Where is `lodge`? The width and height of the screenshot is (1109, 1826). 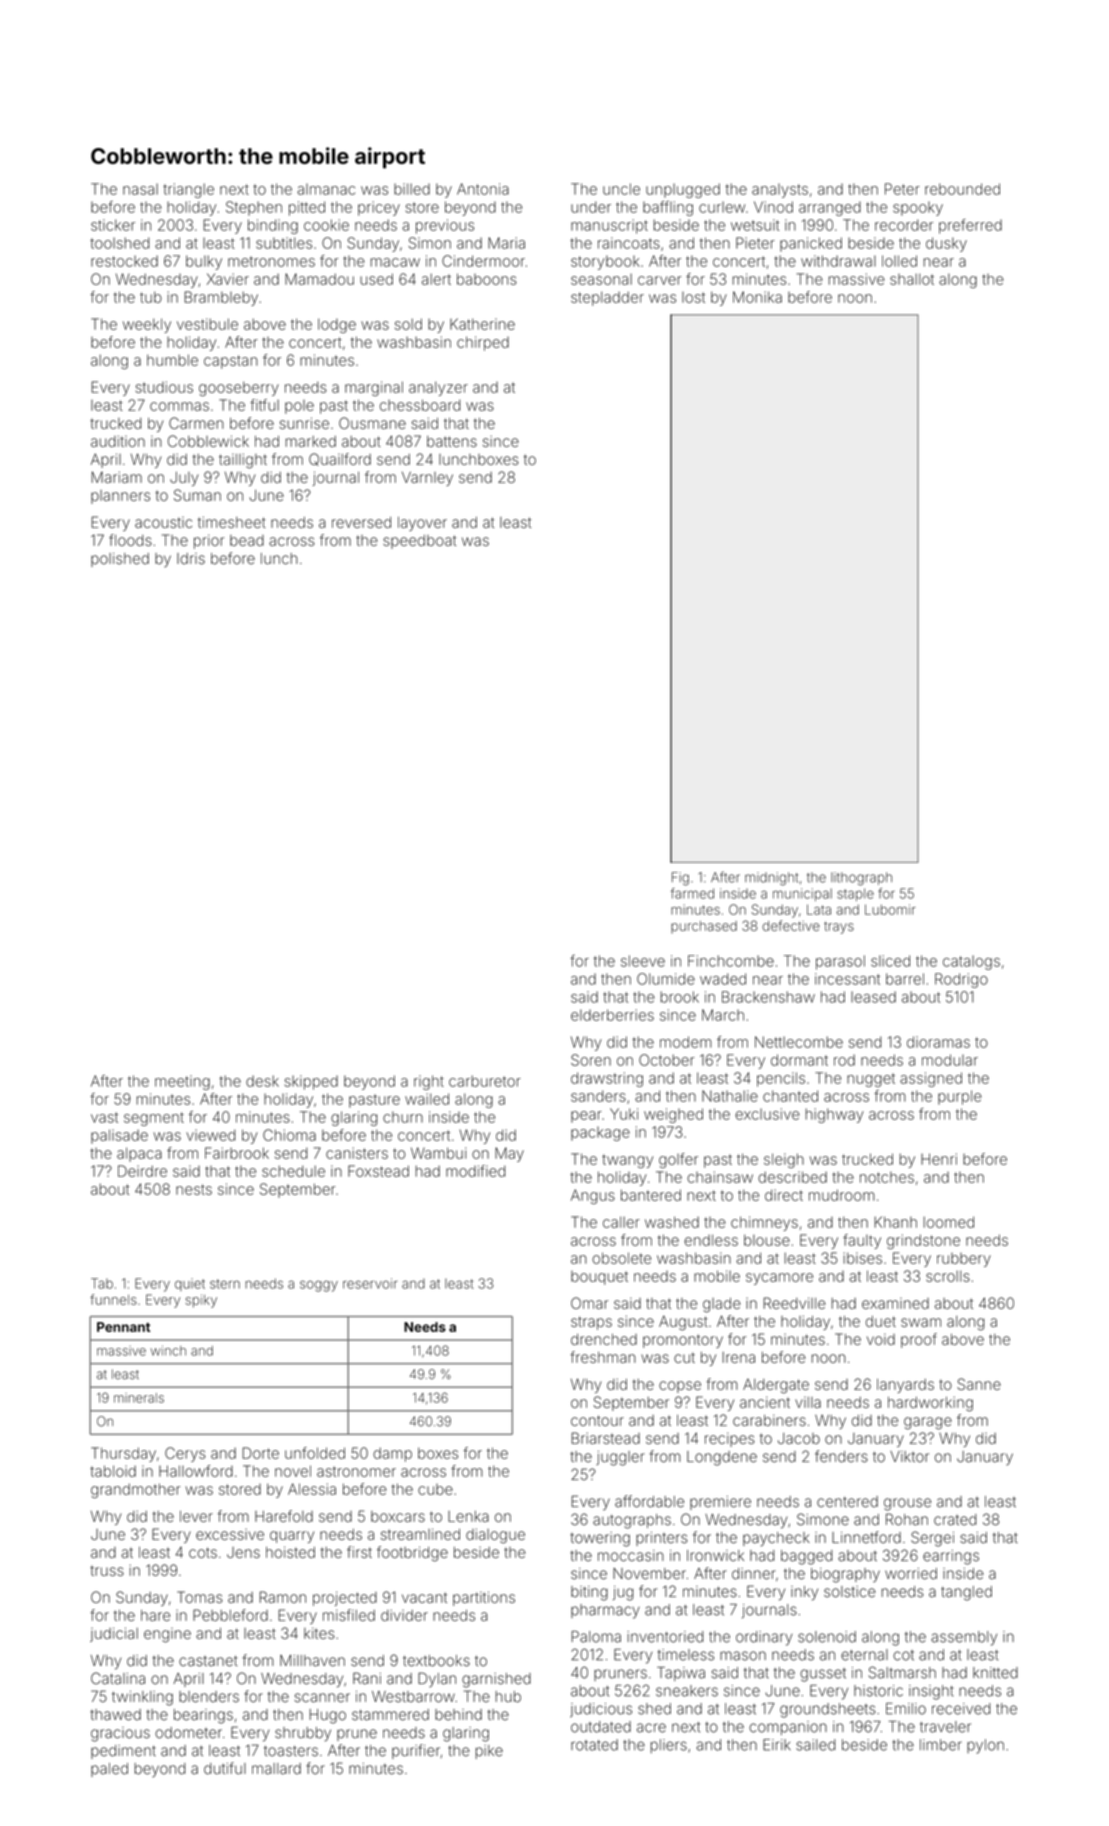 lodge is located at coordinates (337, 325).
